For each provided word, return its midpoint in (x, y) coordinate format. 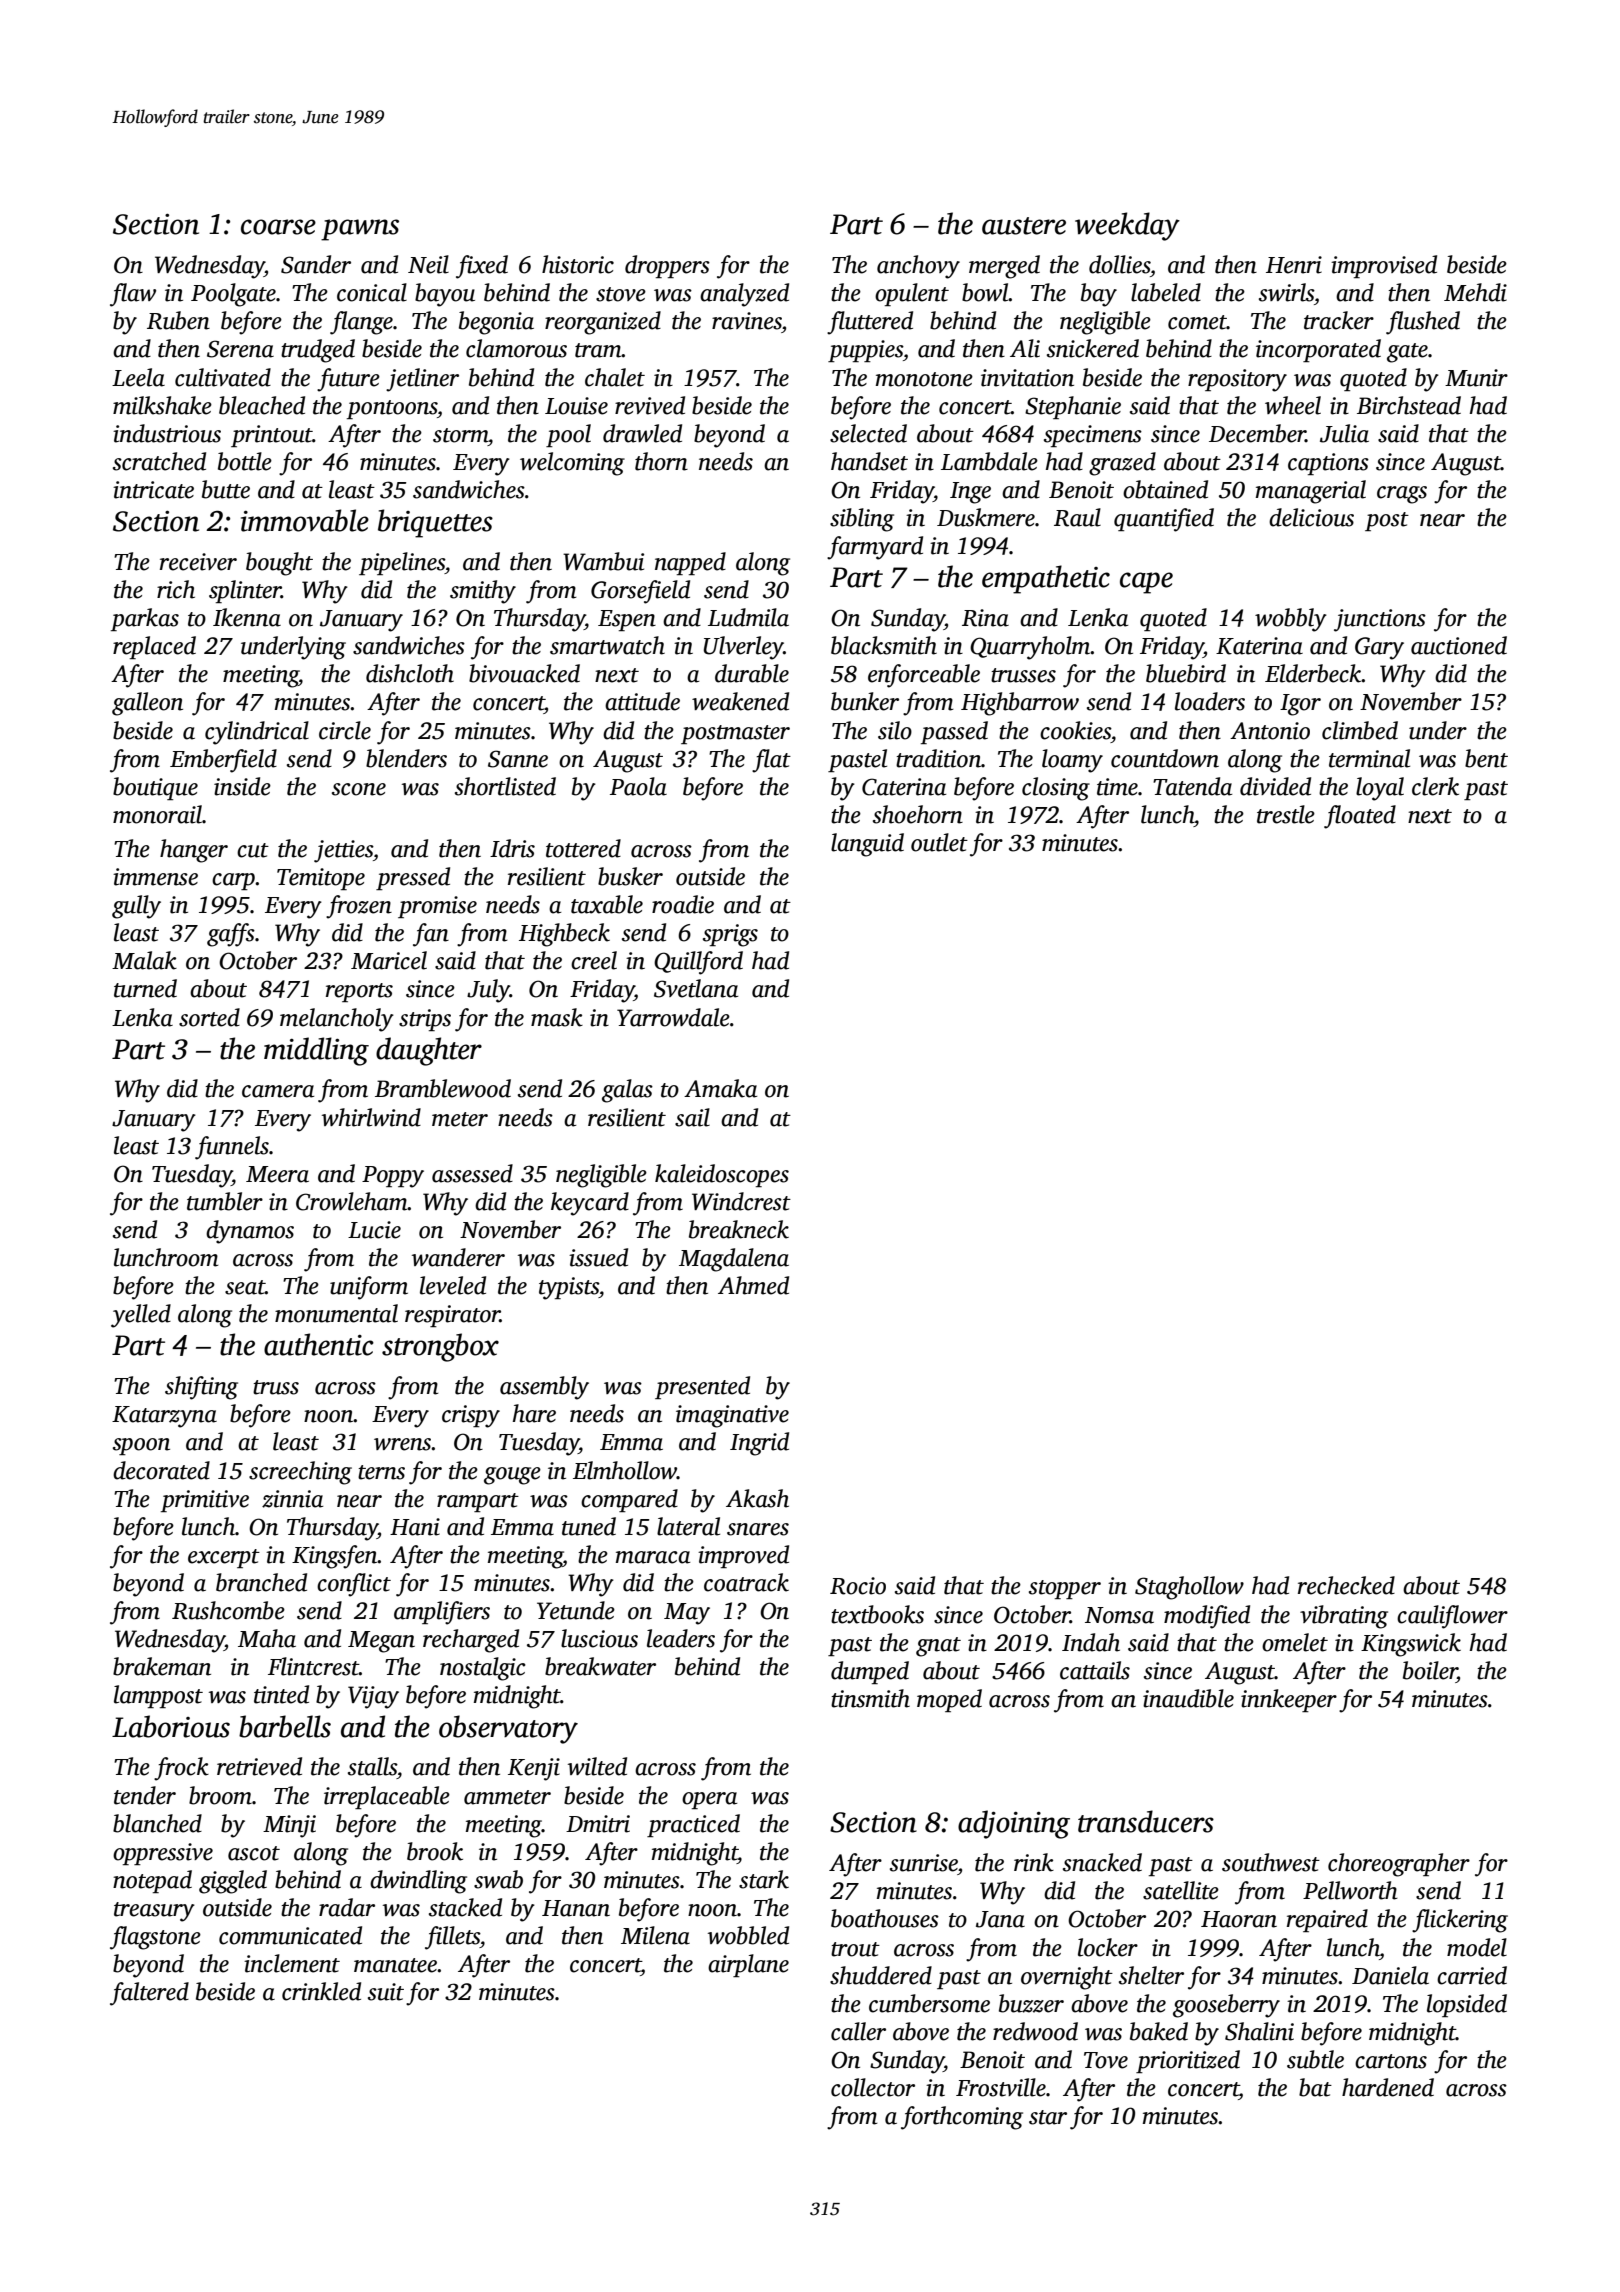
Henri (1294, 265)
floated (1360, 817)
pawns (360, 230)
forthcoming (962, 2118)
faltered (149, 1994)
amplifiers (442, 1613)
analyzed (744, 295)
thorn (661, 461)
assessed (472, 1173)
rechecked (1346, 1585)
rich (176, 589)
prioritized (1188, 2061)
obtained (1165, 489)
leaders (681, 1638)
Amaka (720, 1088)
